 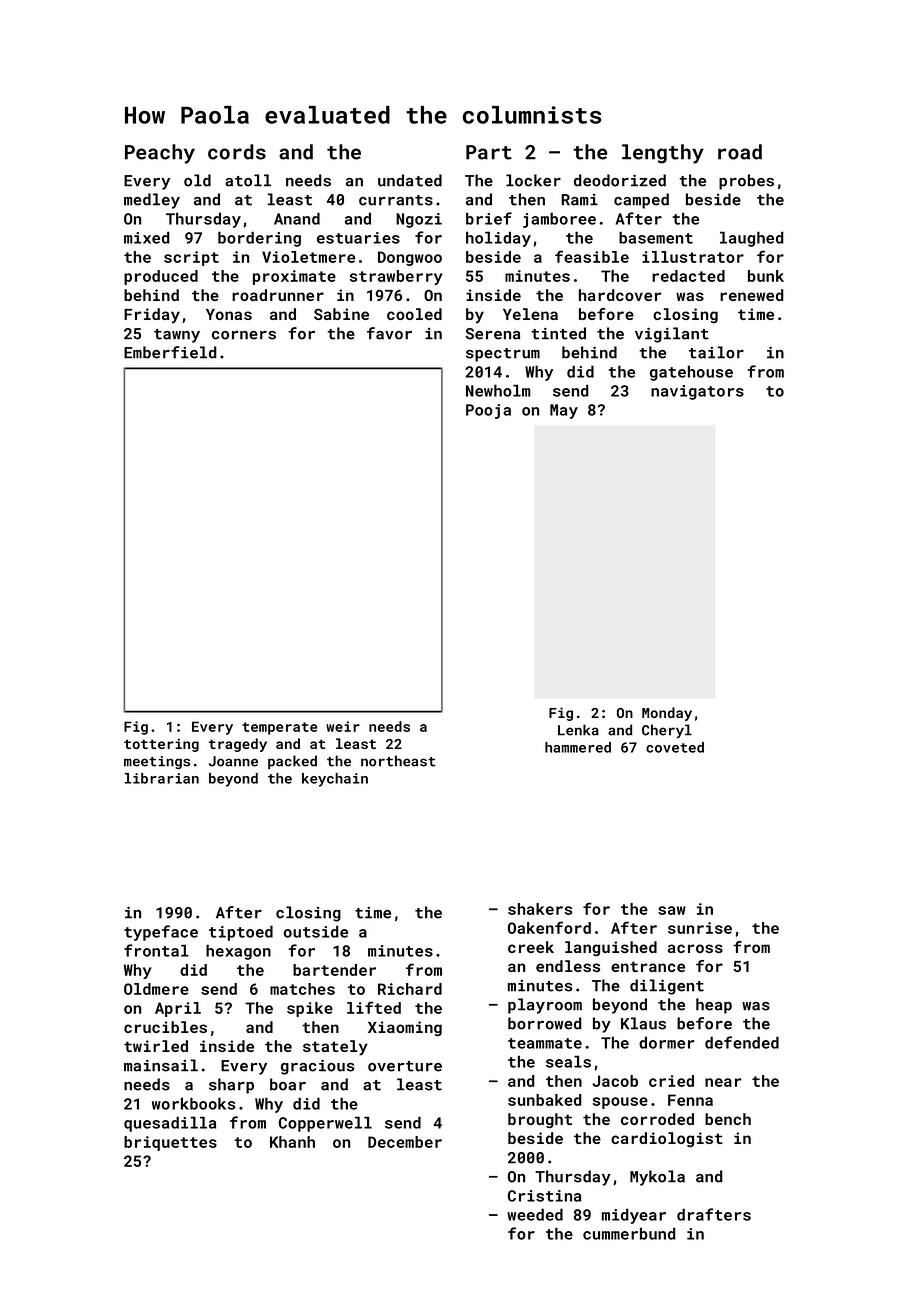 What do you see at coordinates (316, 931) in the screenshot?
I see `outside` at bounding box center [316, 931].
